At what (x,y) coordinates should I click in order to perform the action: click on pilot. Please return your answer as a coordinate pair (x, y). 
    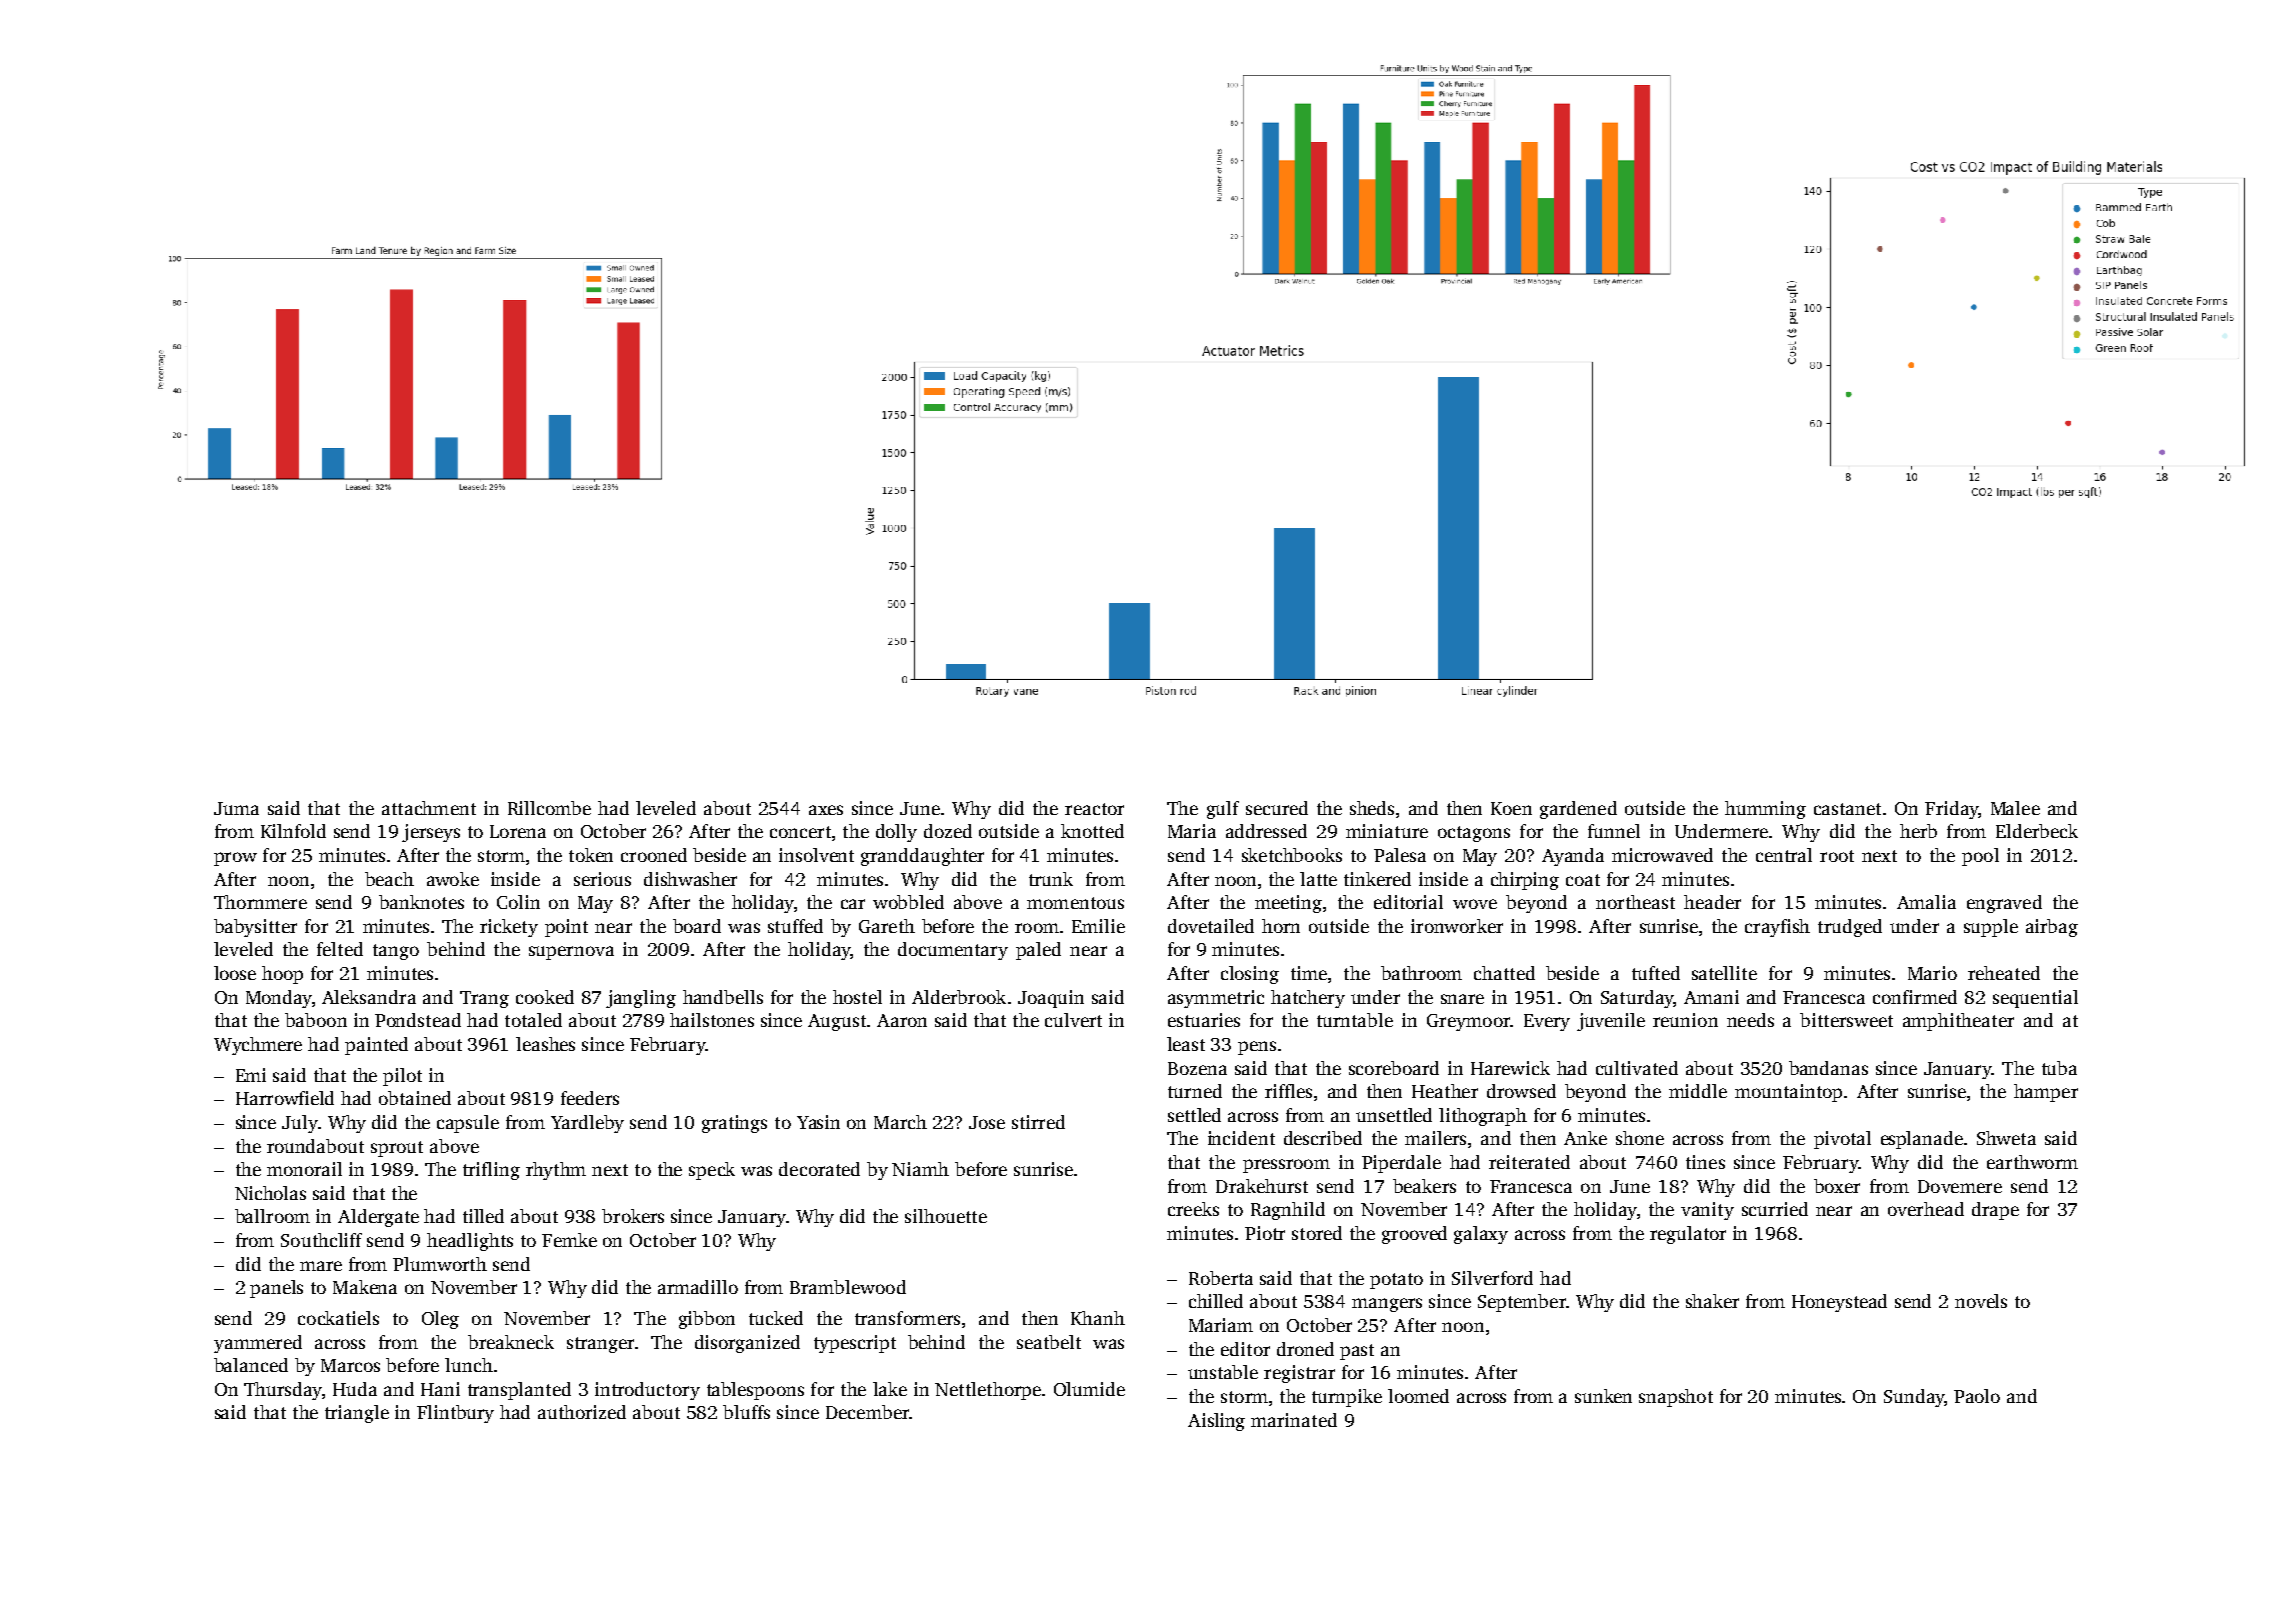
    Looking at the image, I should click on (402, 1077).
